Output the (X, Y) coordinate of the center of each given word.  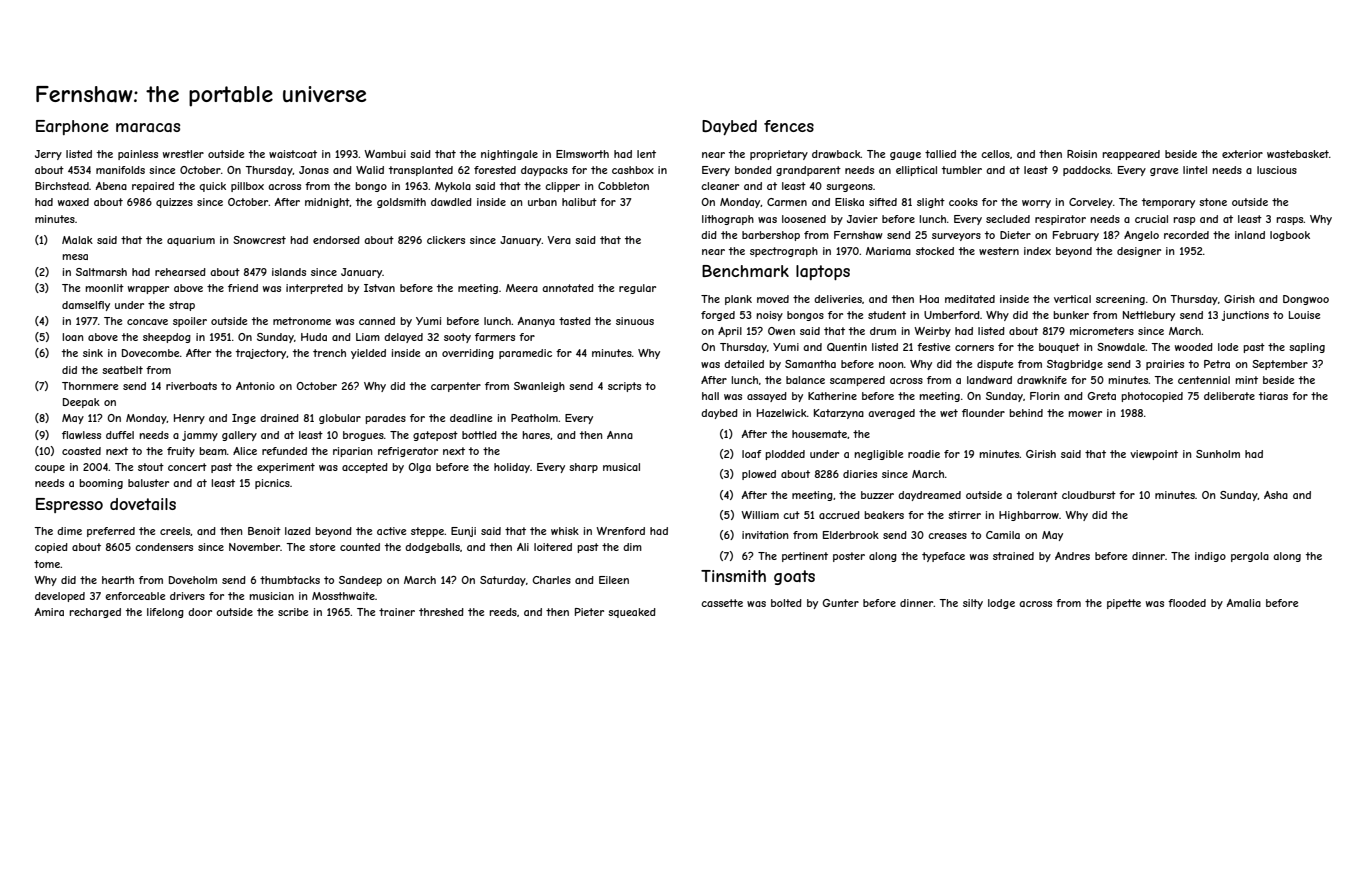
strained (1013, 556)
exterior (1242, 154)
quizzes (174, 203)
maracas (148, 127)
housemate (819, 434)
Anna (620, 435)
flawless (81, 435)
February (1076, 236)
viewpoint (1154, 455)
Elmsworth (582, 154)
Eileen (614, 580)
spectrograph (784, 252)
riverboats (191, 386)
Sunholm (1218, 454)
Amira (49, 612)
